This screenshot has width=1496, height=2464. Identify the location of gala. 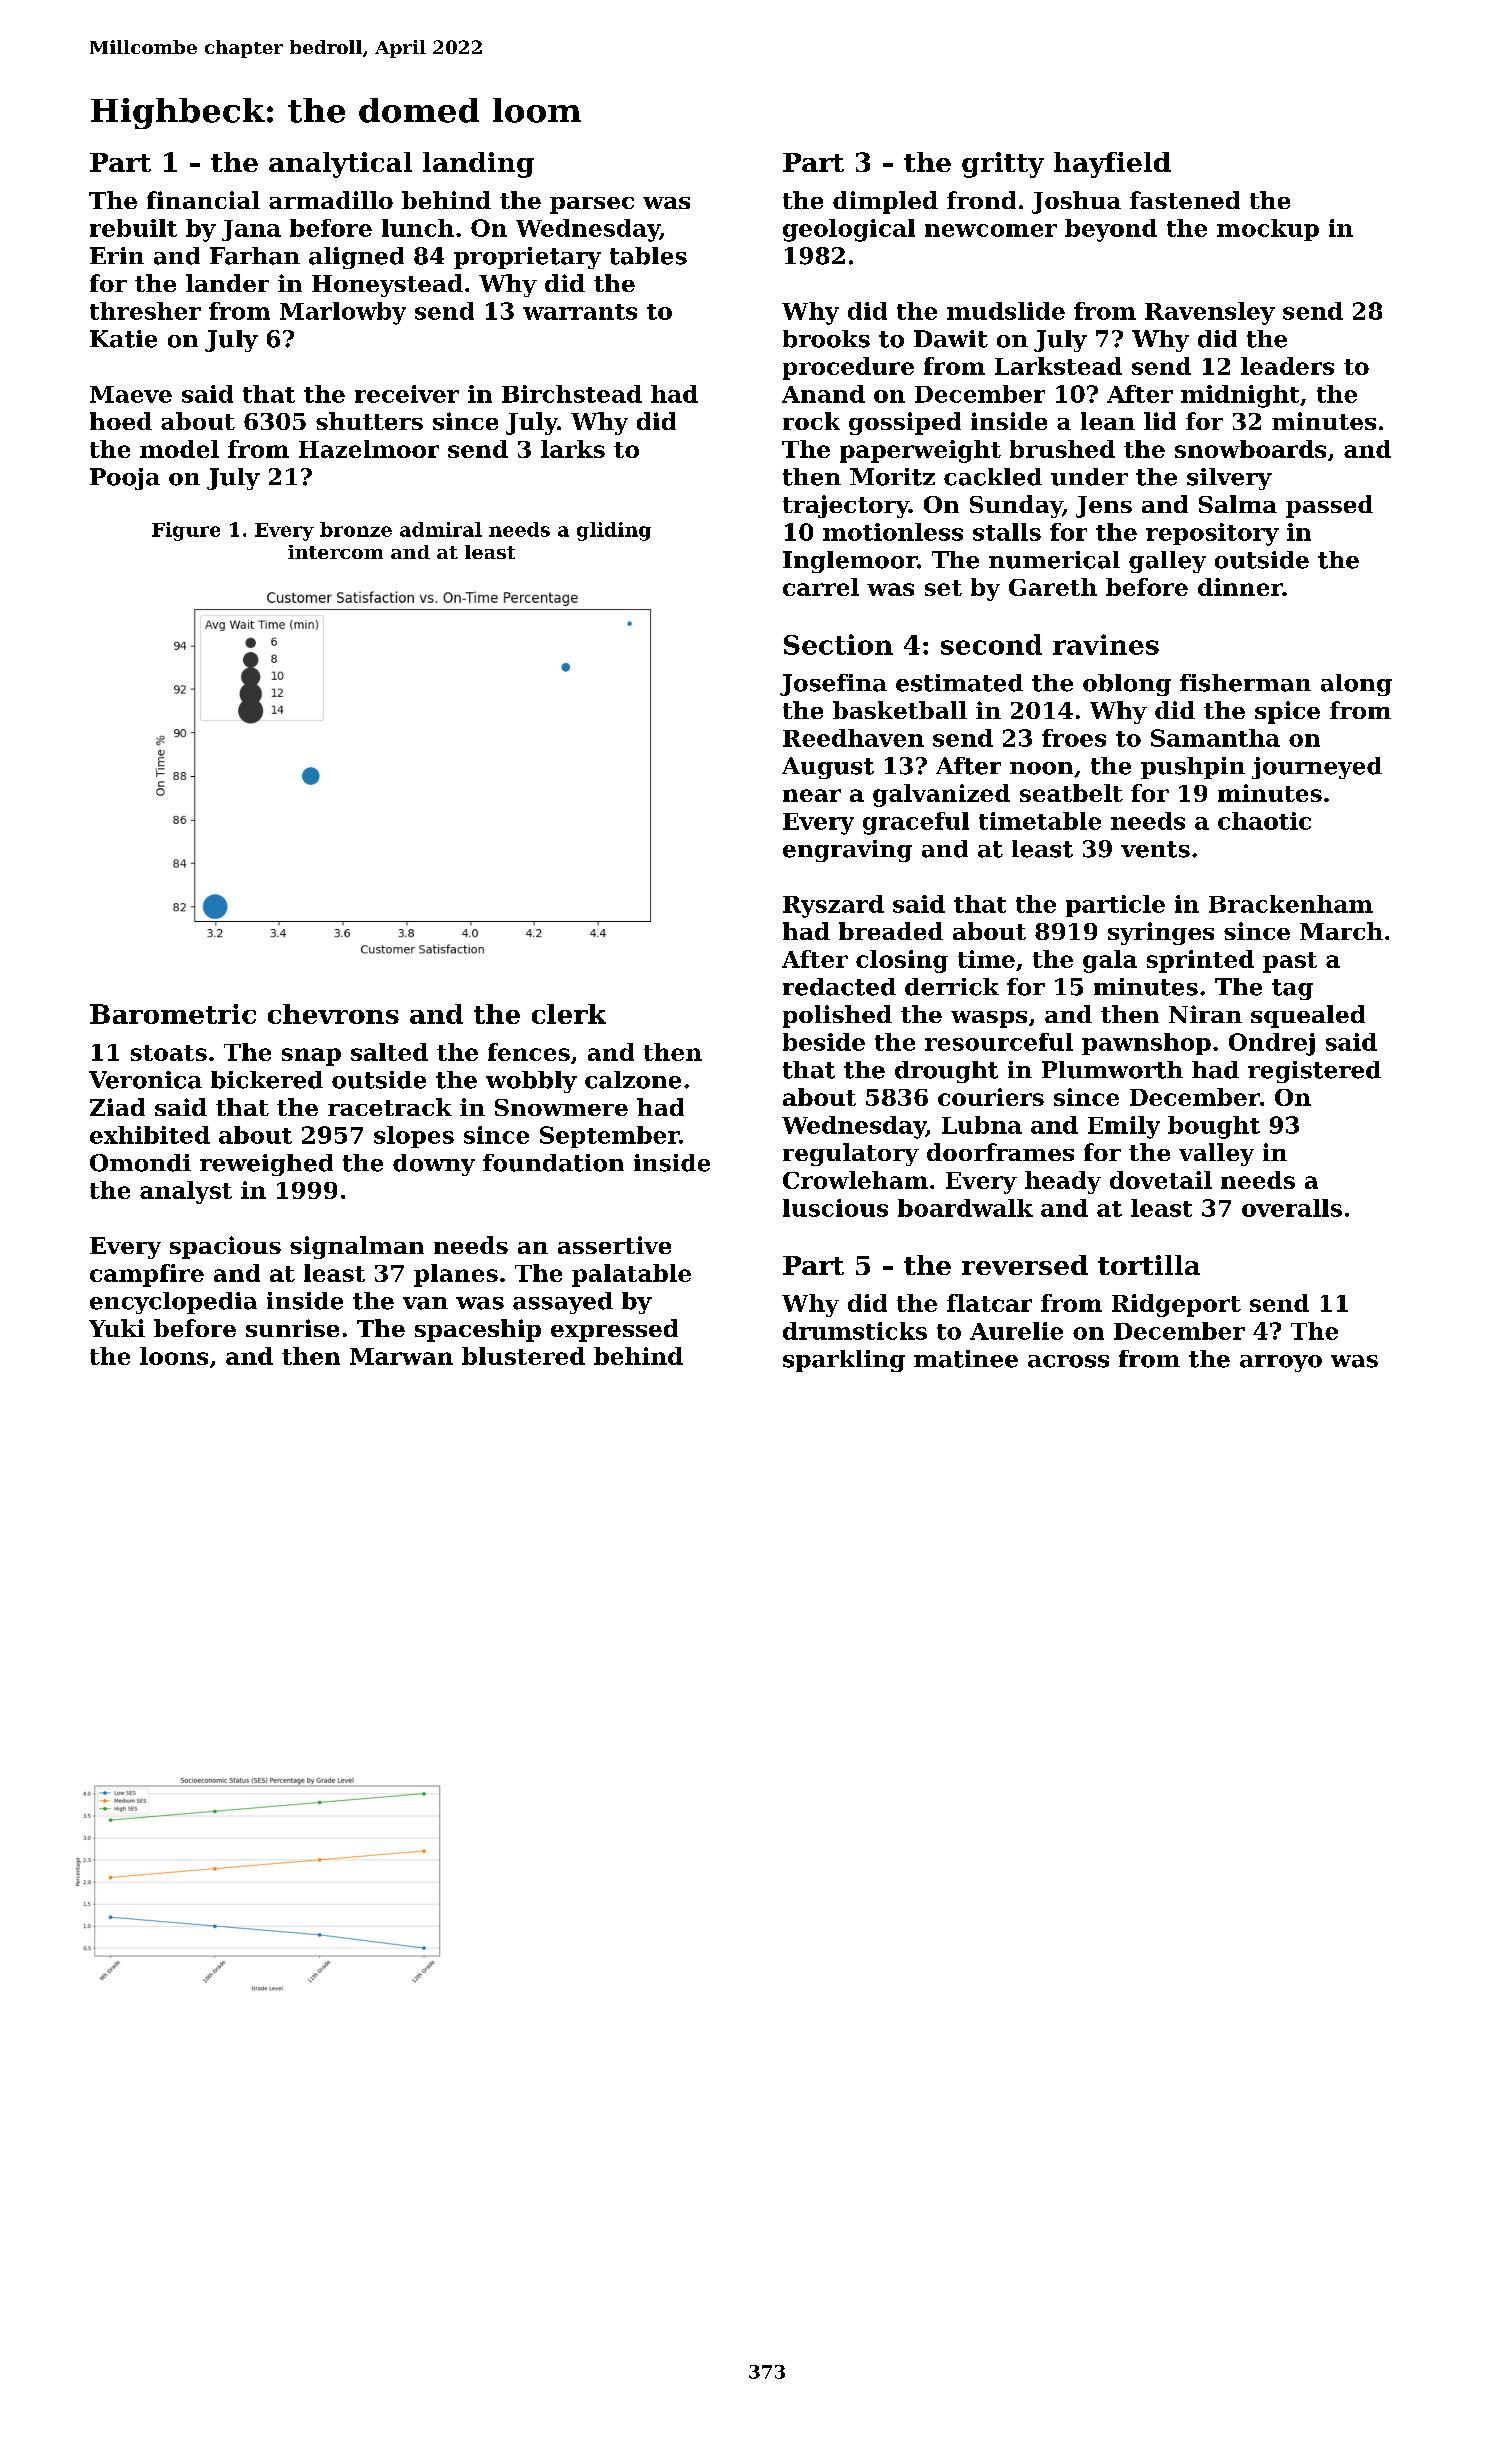
(1110, 961).
